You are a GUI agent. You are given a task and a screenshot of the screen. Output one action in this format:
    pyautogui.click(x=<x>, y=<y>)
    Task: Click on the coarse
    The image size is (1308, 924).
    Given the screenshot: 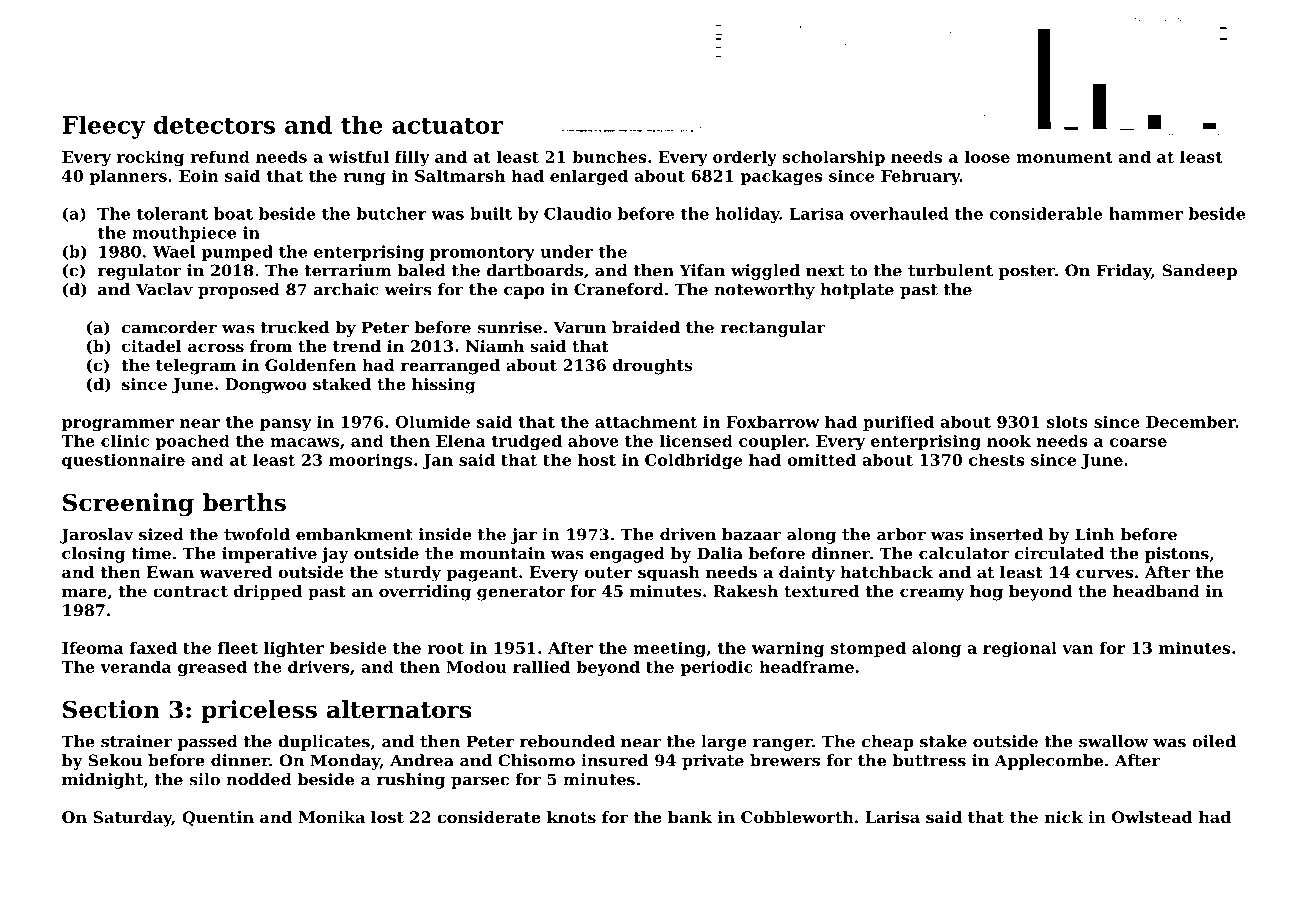 What is the action you would take?
    pyautogui.click(x=1138, y=442)
